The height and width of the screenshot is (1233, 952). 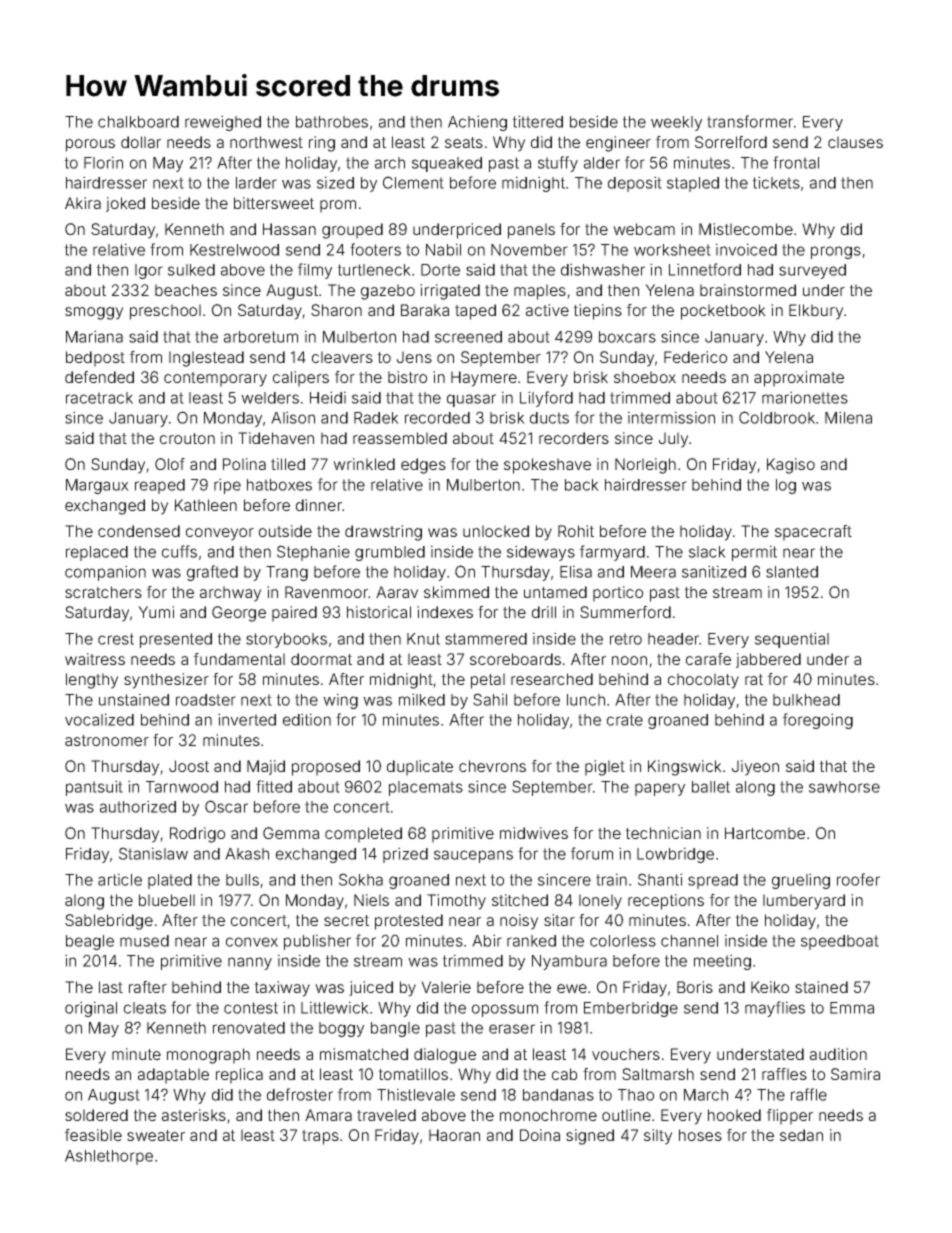 I want to click on sideways, so click(x=541, y=553).
